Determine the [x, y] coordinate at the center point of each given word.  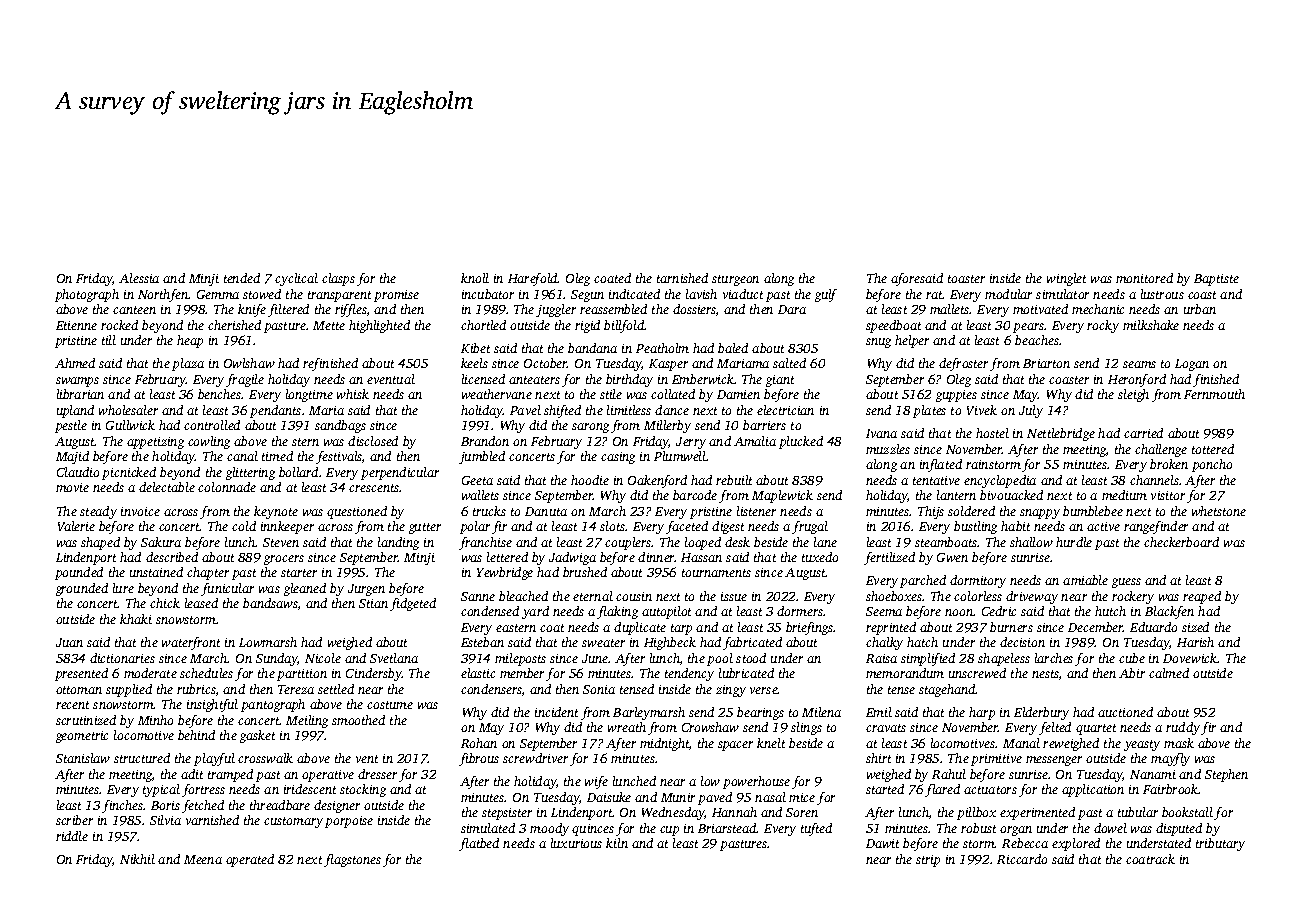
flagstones [352, 860]
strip [928, 861]
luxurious [576, 843]
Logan [1192, 365]
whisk [353, 394]
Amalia [755, 441]
